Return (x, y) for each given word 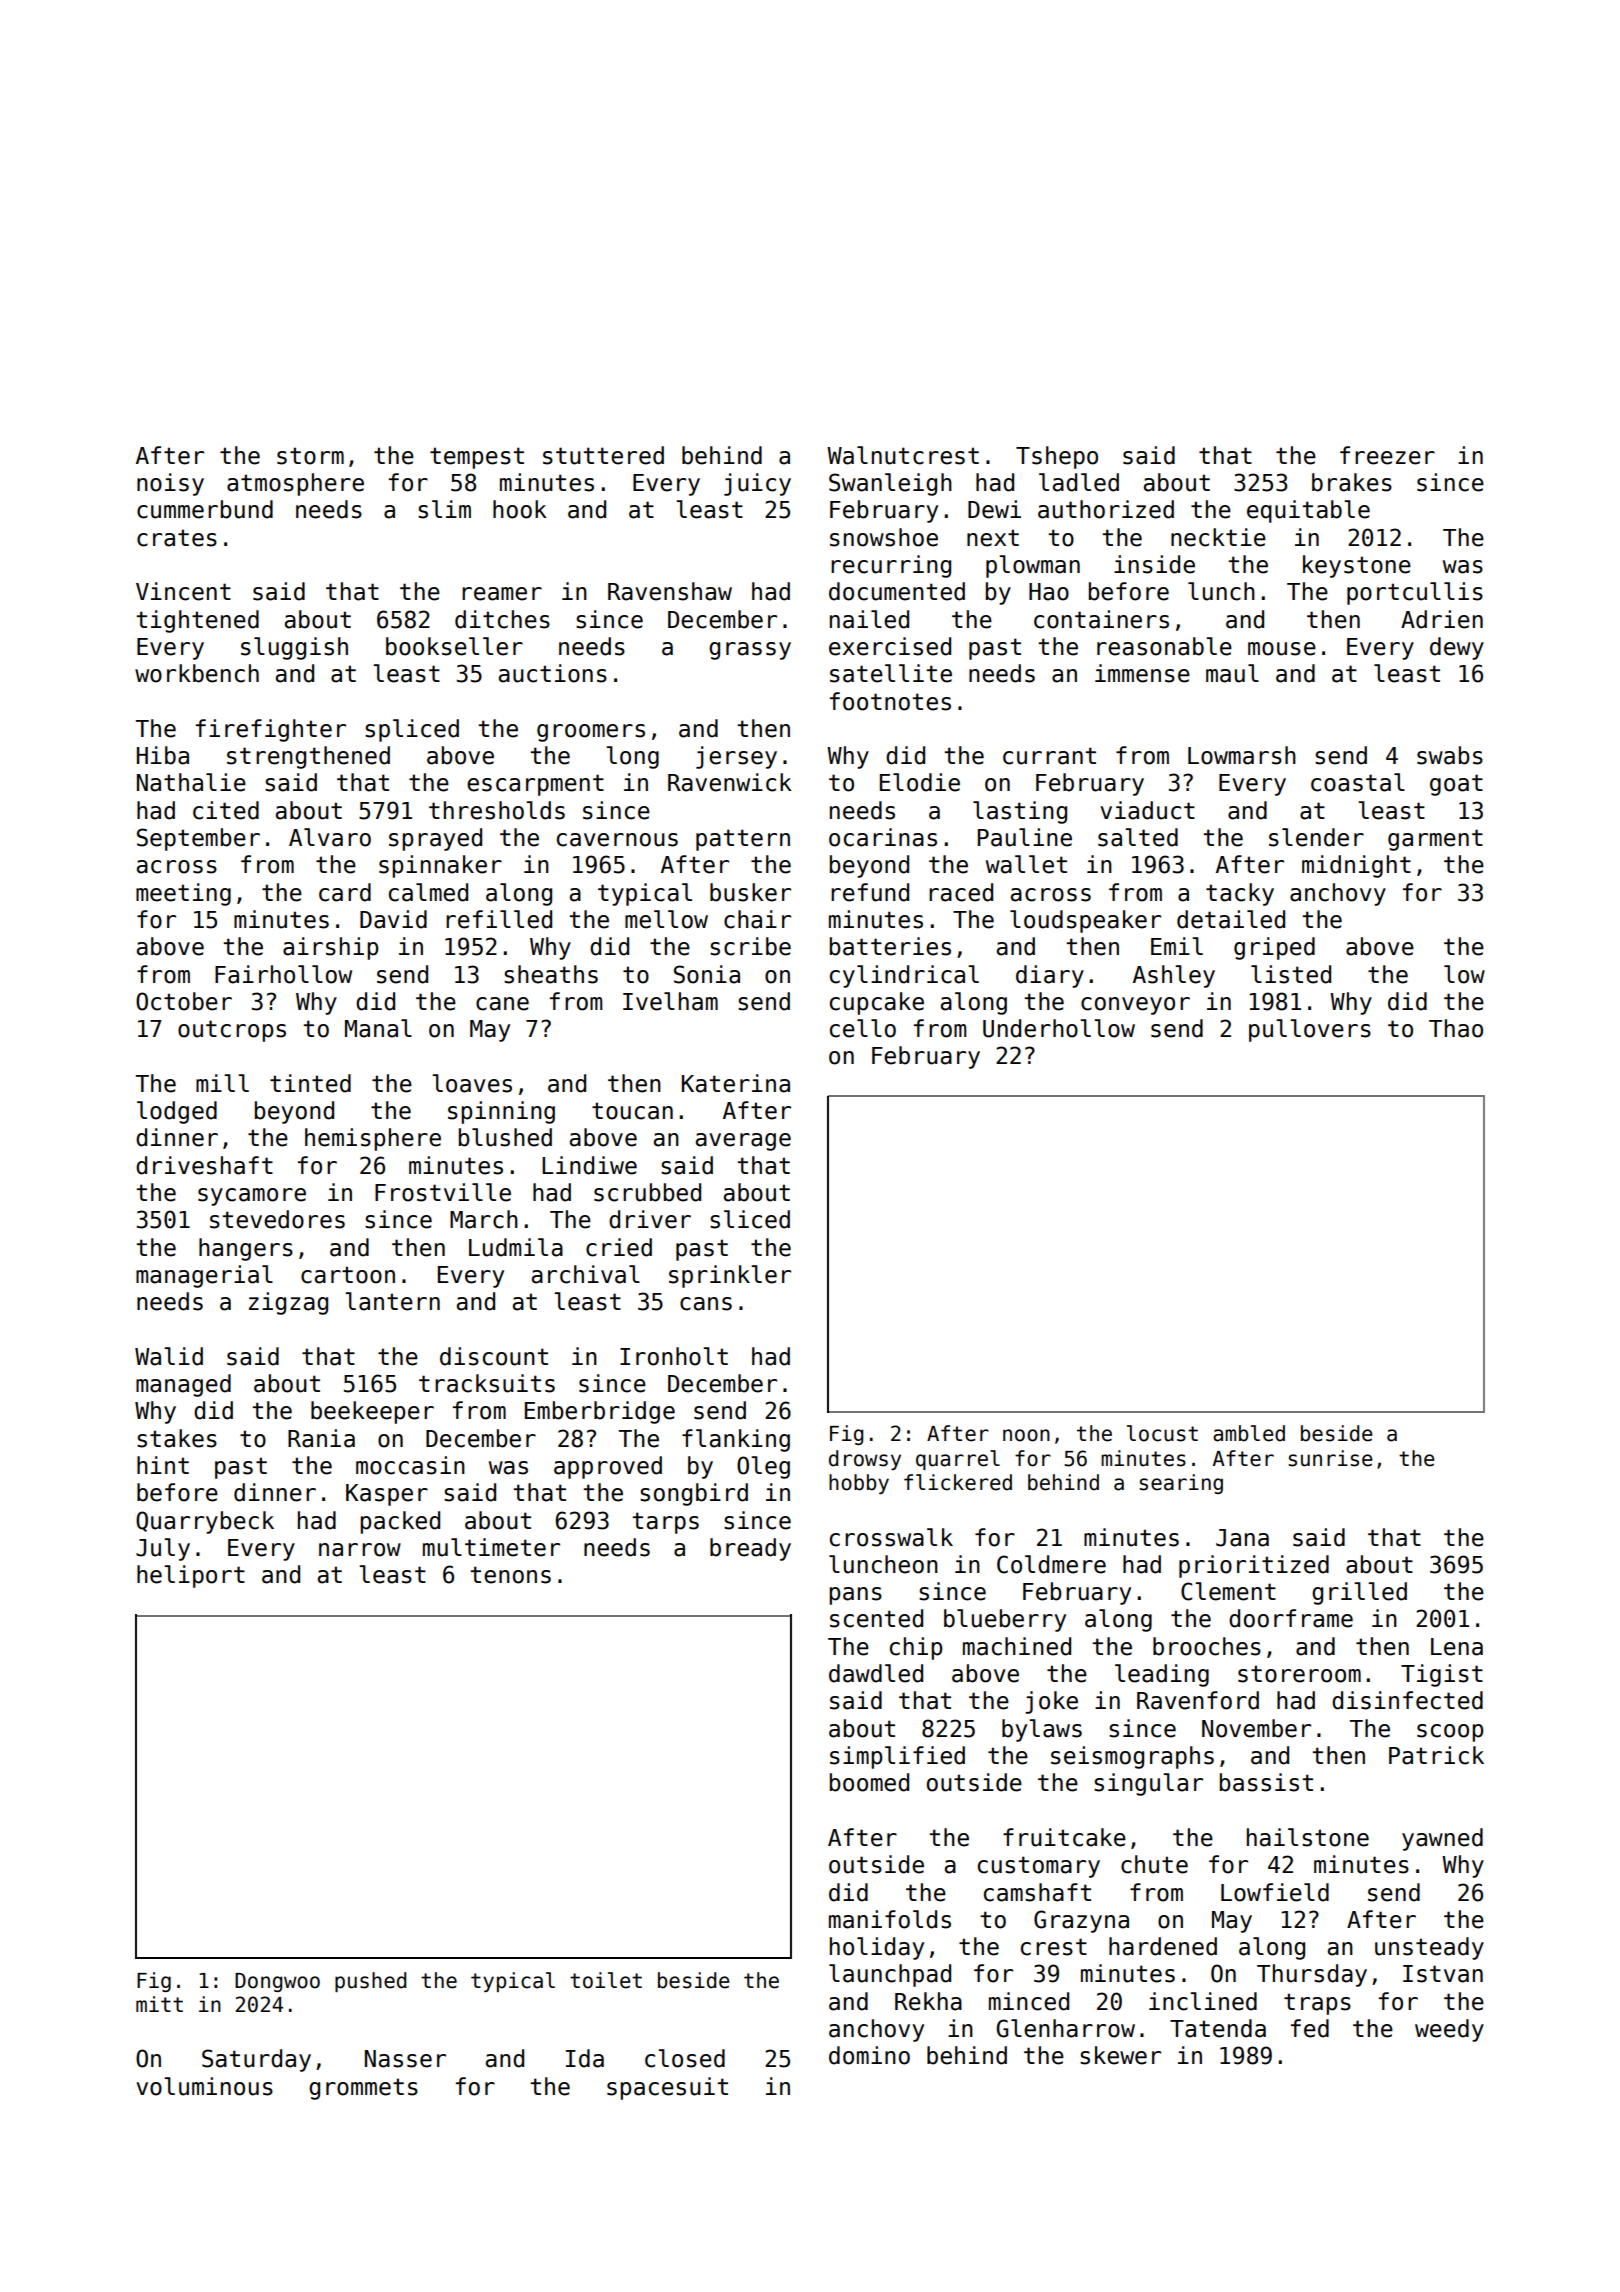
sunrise (1330, 1458)
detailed (1231, 919)
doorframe (1291, 1618)
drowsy (865, 1460)
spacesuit (667, 2088)
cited (226, 810)
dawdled (876, 1673)
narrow (360, 1550)
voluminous (204, 2086)
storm (310, 456)
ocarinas (883, 837)
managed (183, 1385)
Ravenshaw (670, 591)
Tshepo (1057, 457)
